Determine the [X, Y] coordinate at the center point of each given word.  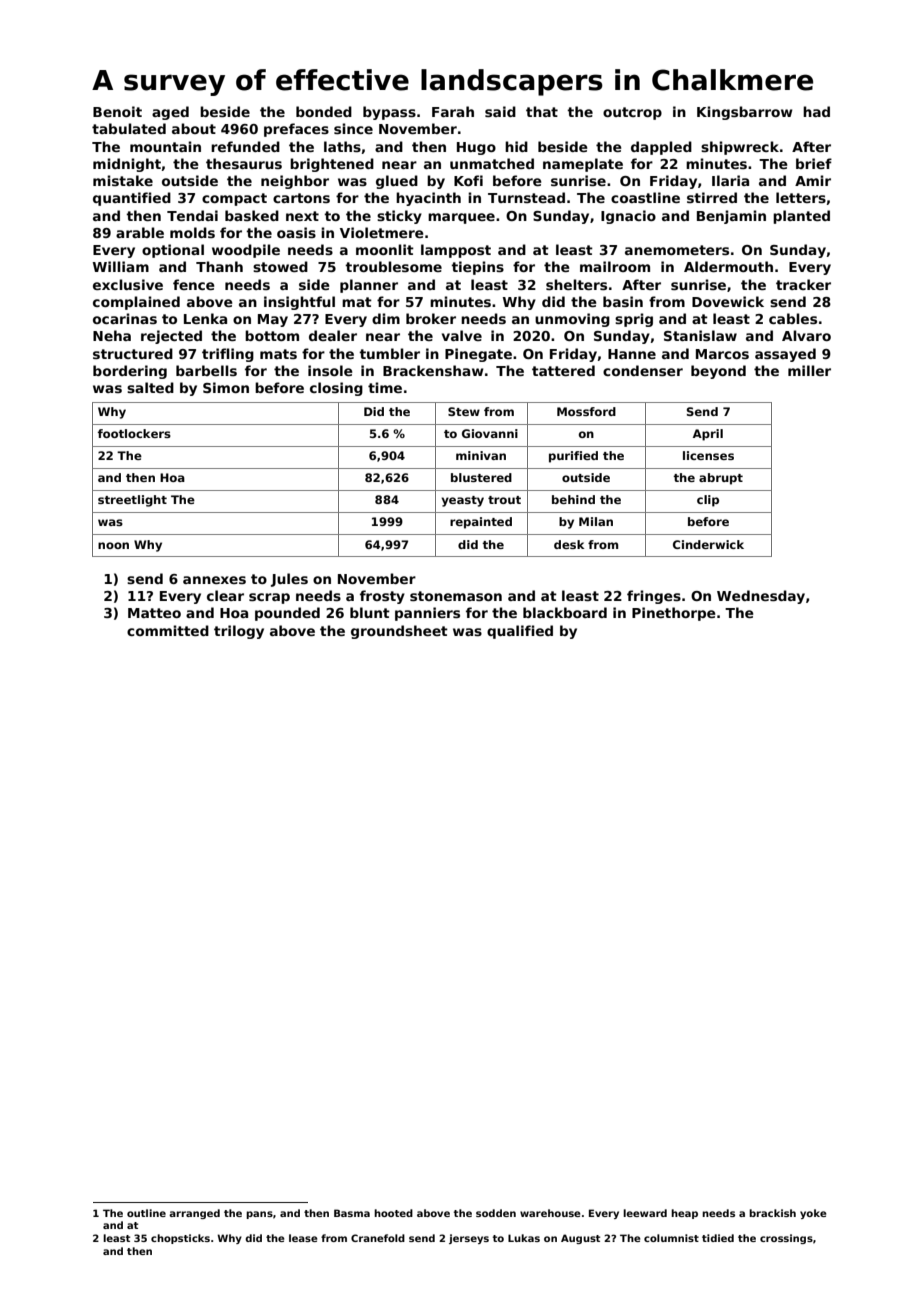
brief [814, 163]
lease [303, 1238]
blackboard [565, 612]
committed [168, 630]
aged [170, 113]
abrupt [721, 479]
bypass [389, 113]
